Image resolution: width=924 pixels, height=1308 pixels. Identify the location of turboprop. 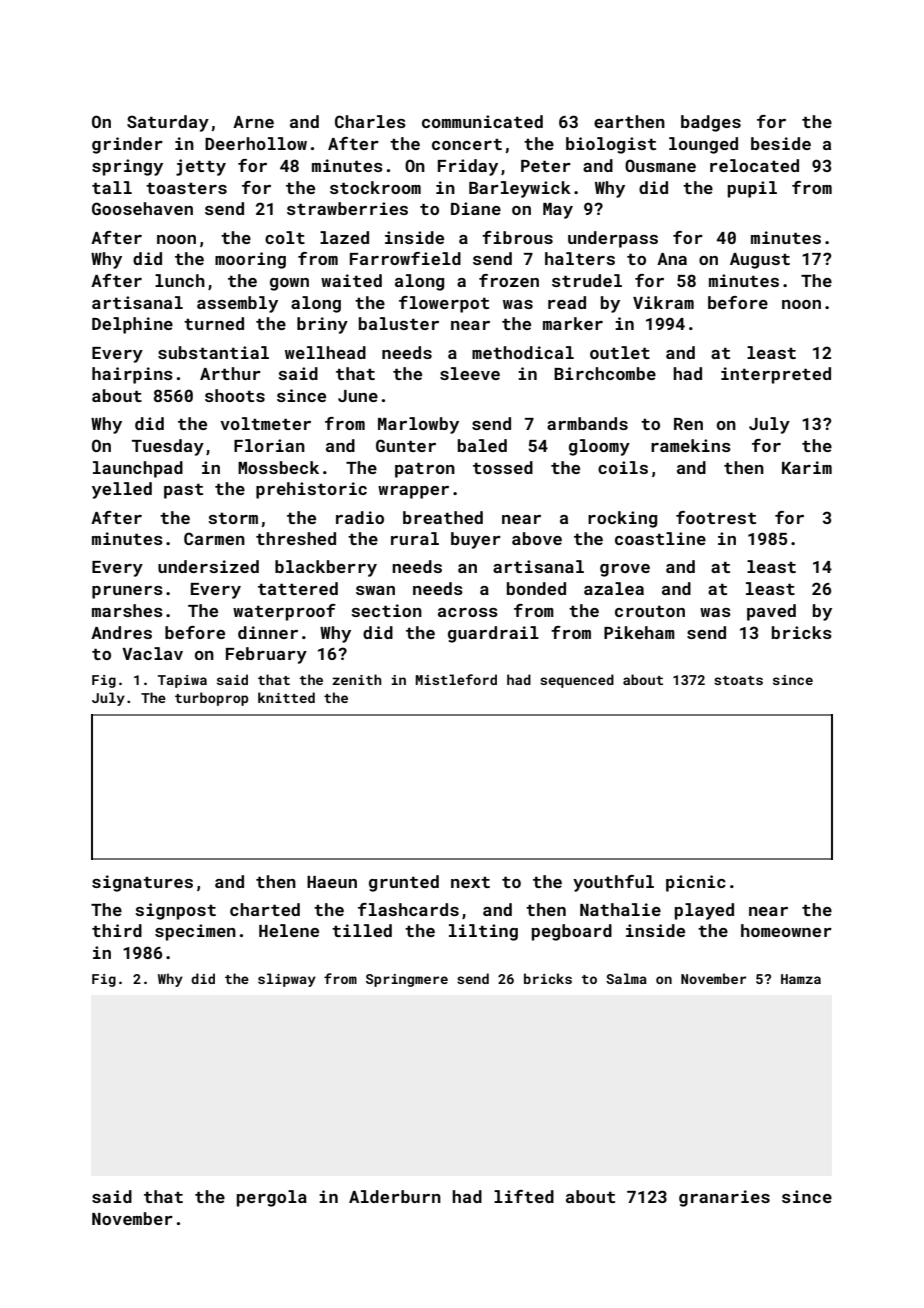
(212, 699).
